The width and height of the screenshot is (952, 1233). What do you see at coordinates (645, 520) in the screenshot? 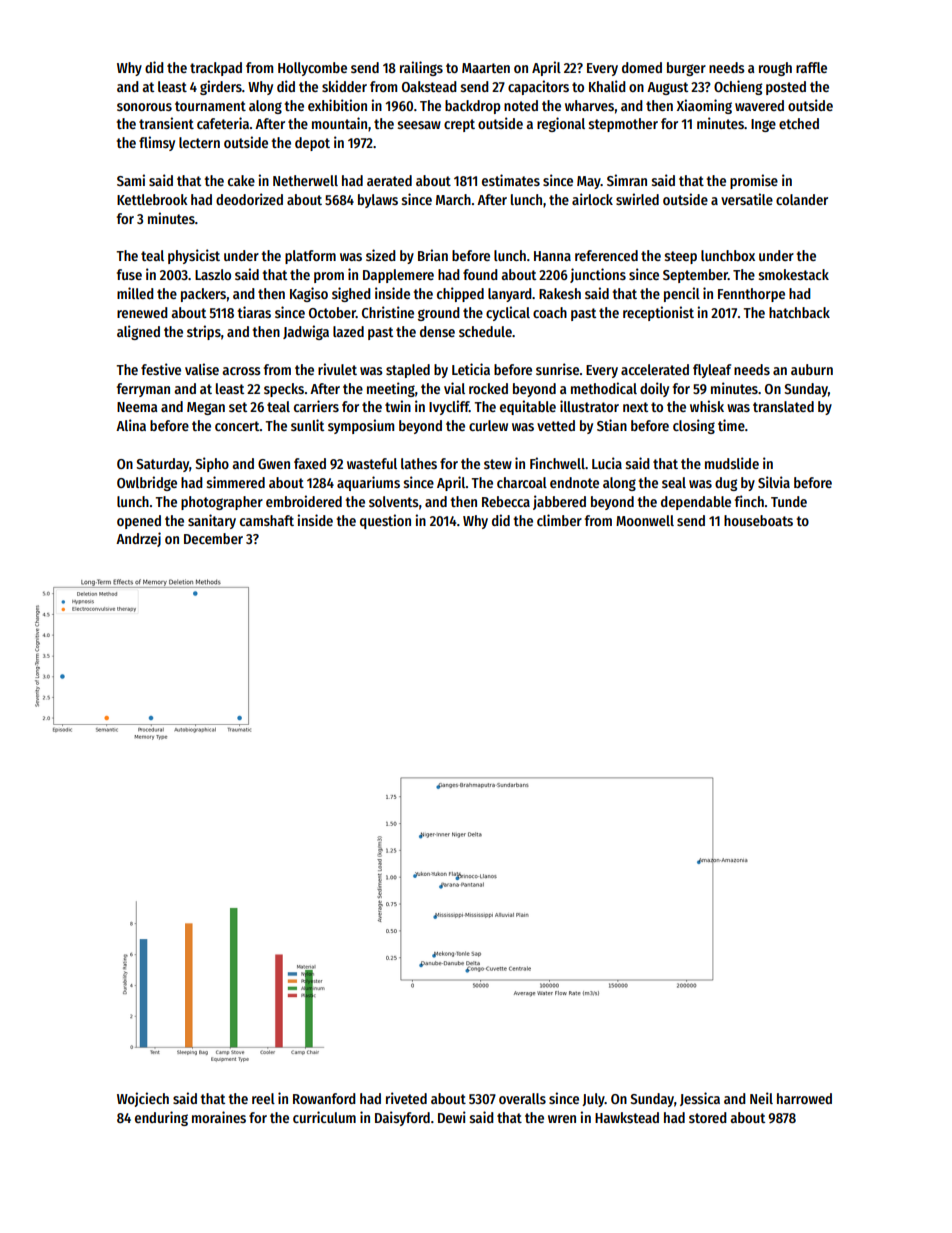
I see `Moonwell` at bounding box center [645, 520].
